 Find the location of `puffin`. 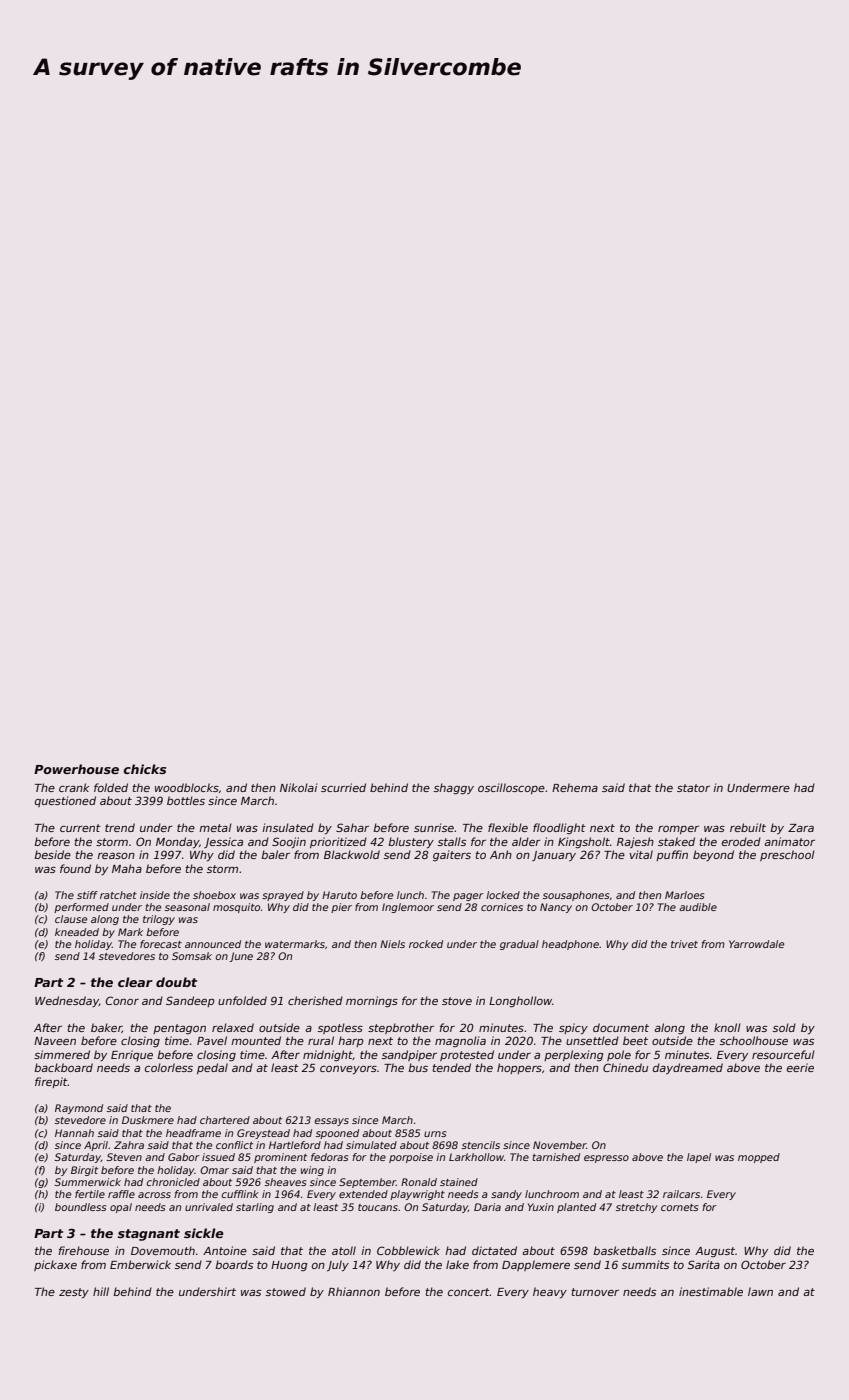

puffin is located at coordinates (672, 855).
